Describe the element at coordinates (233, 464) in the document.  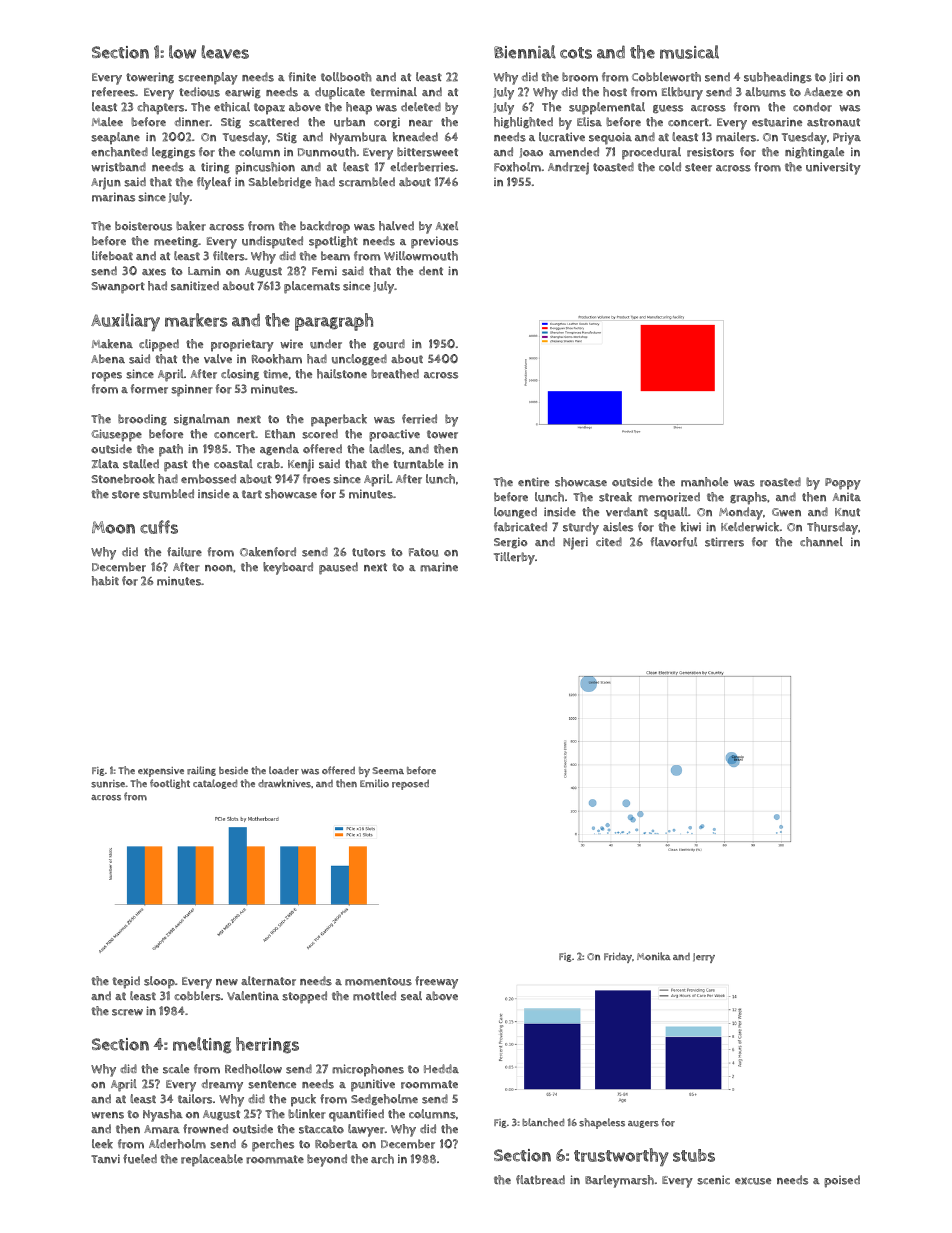
I see `coastal` at that location.
